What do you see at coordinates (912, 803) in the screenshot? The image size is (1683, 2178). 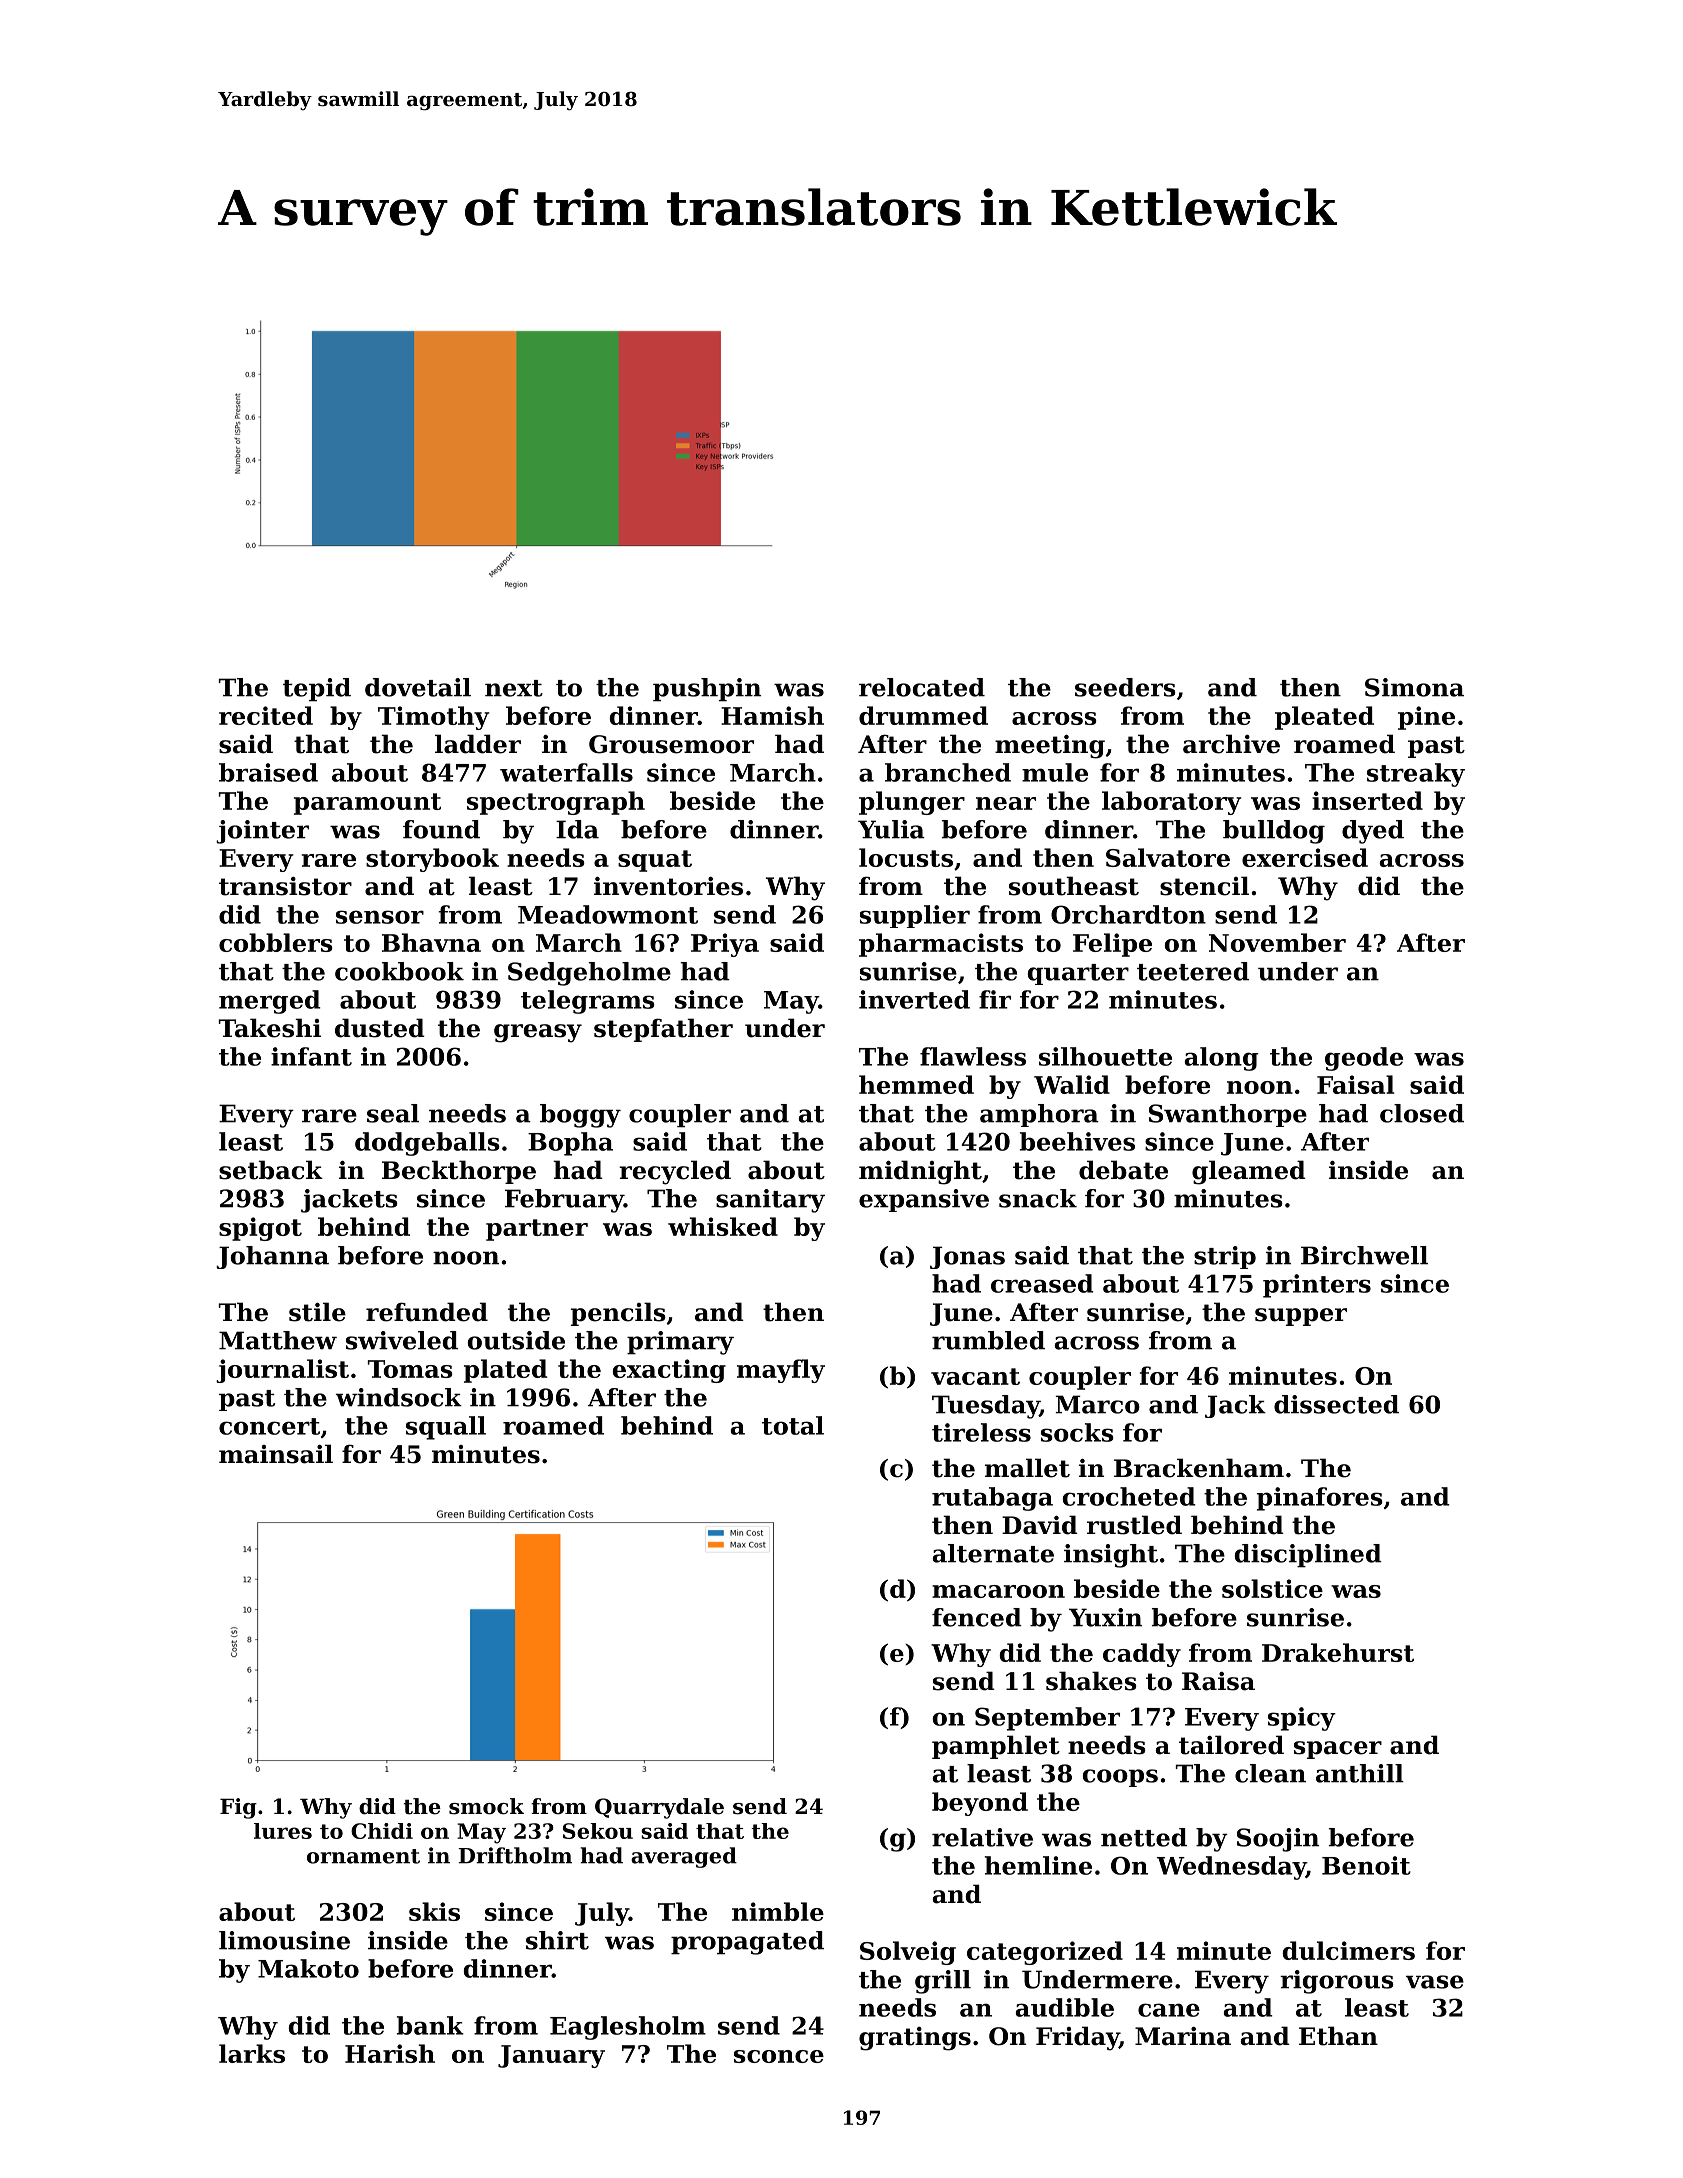 I see `plunger` at bounding box center [912, 803].
